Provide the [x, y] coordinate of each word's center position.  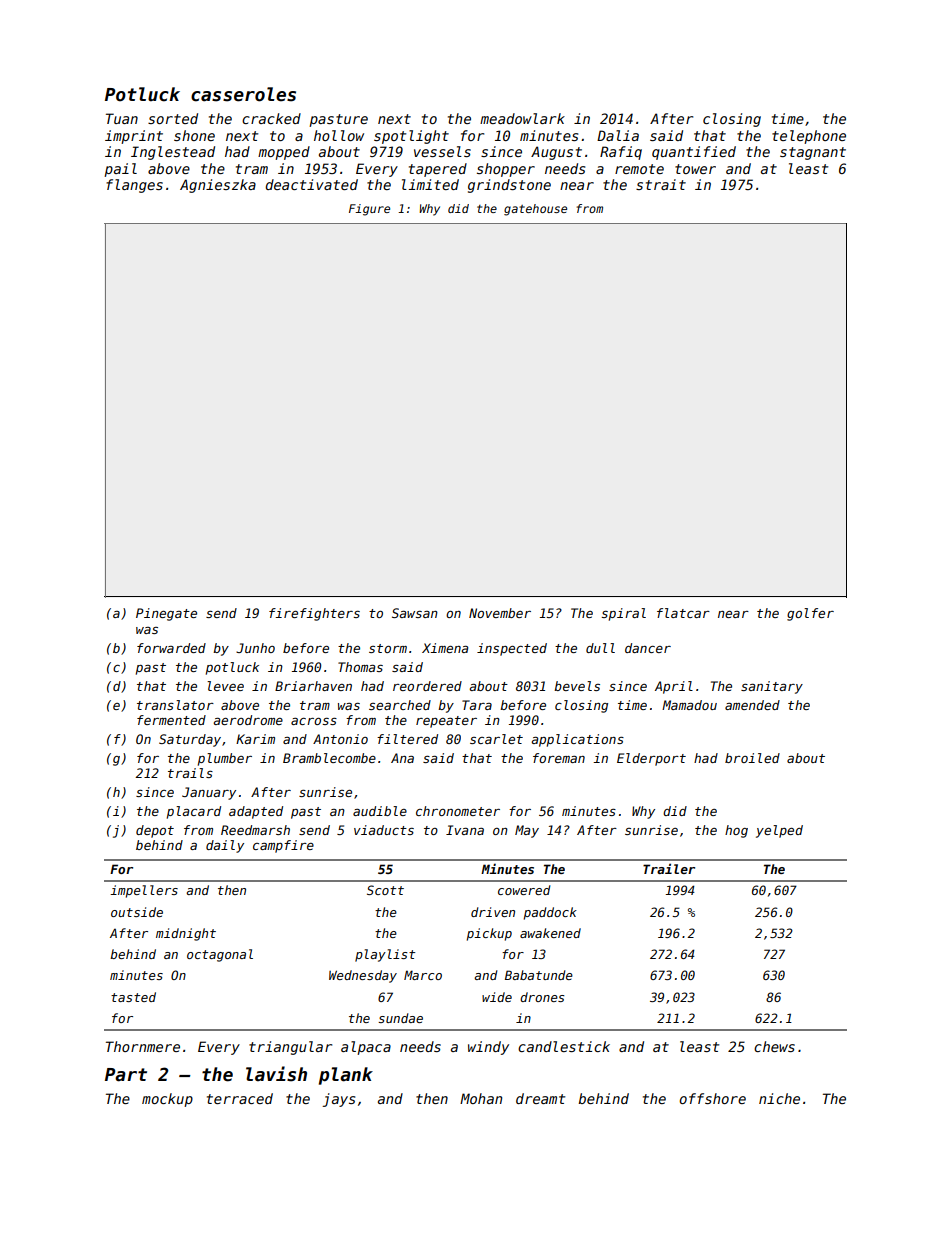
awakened [550, 933]
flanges [134, 186]
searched [400, 705]
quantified [694, 153]
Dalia [618, 135]
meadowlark [522, 118]
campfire [283, 846]
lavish [276, 1074]
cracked [271, 118]
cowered [524, 890]
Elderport [651, 759]
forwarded [171, 648]
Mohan [481, 1098]
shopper [506, 170]
